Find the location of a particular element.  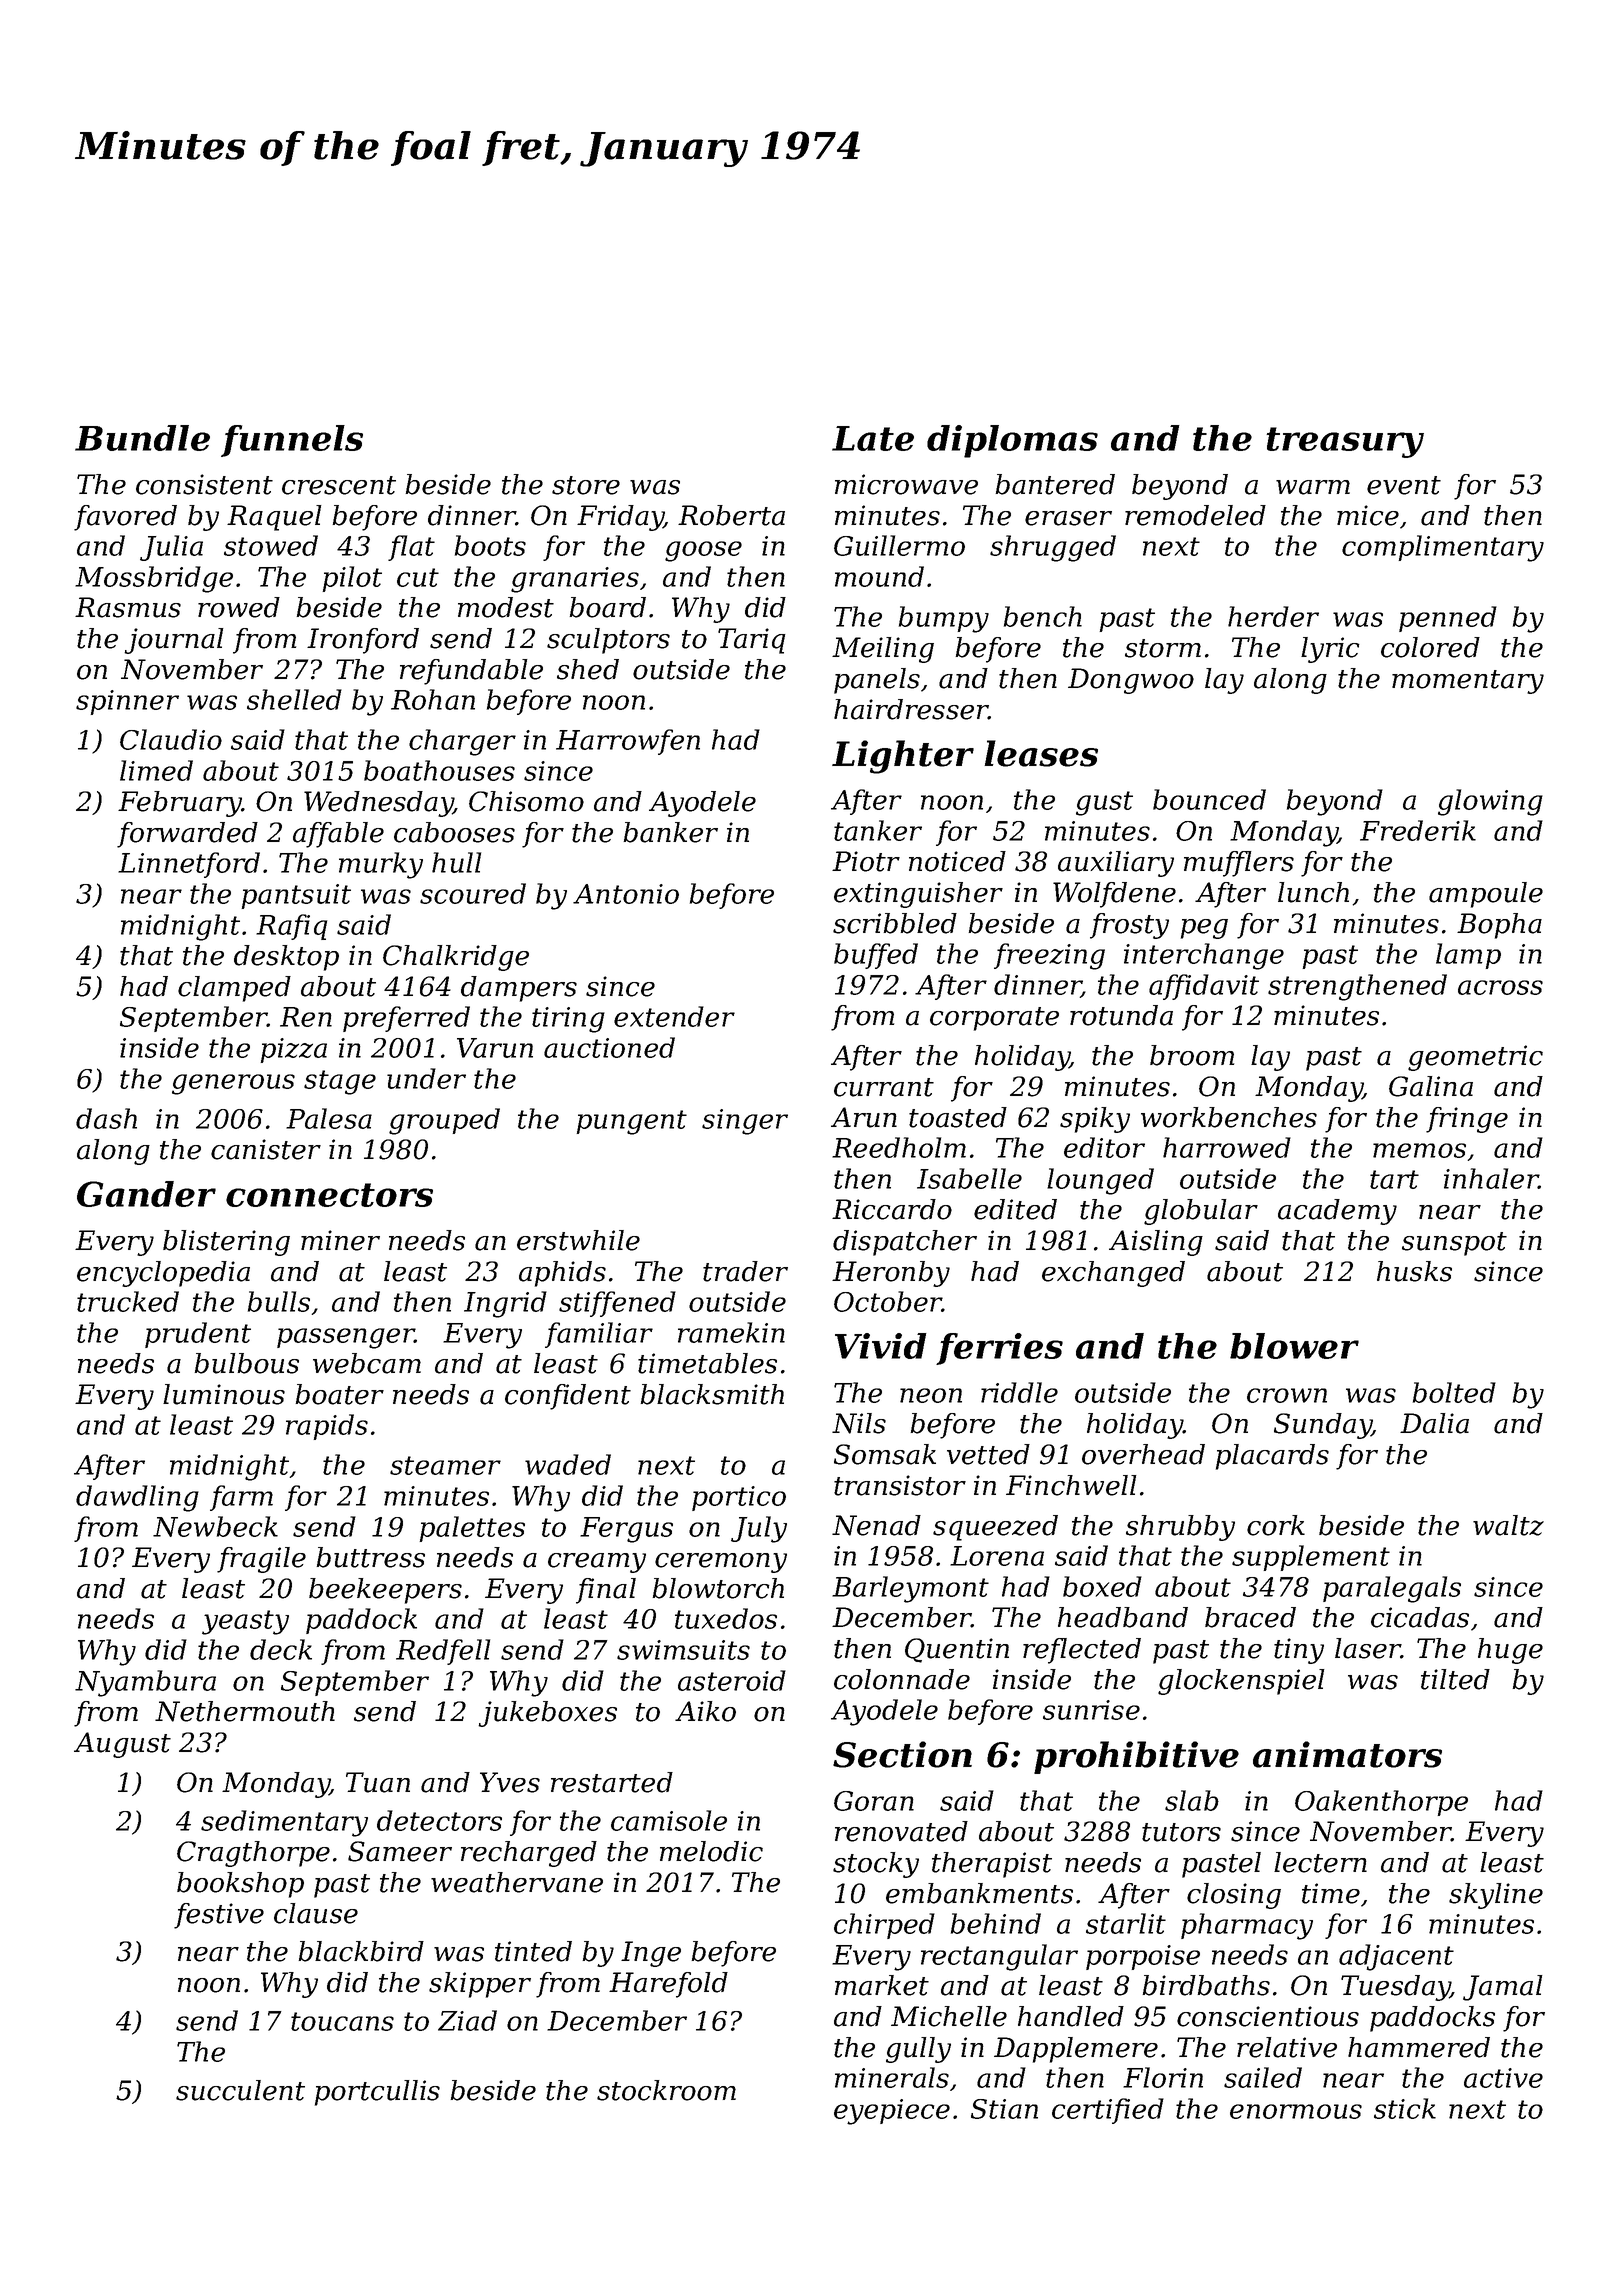

stick is located at coordinates (1405, 2108).
